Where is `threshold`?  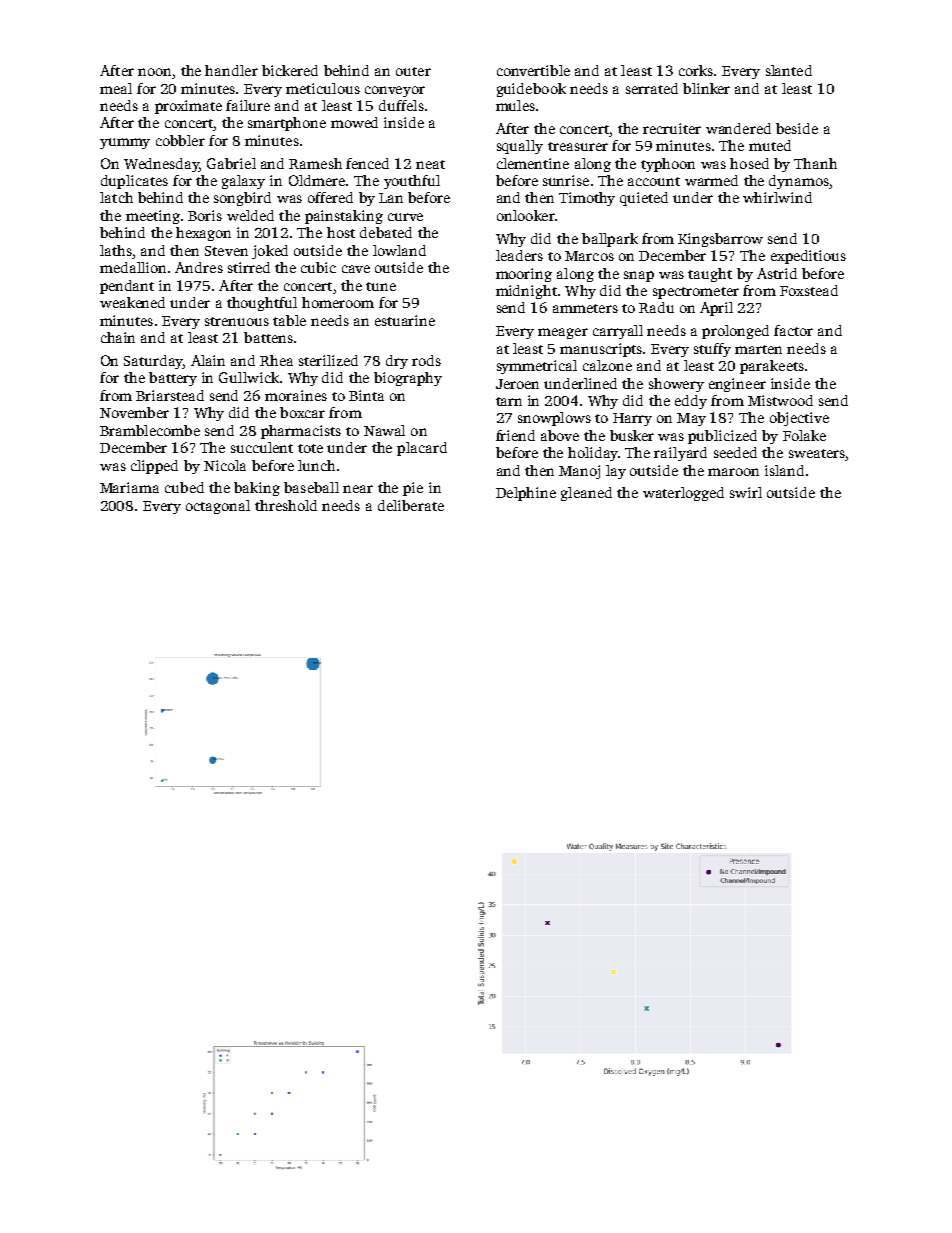
threshold is located at coordinates (286, 505).
